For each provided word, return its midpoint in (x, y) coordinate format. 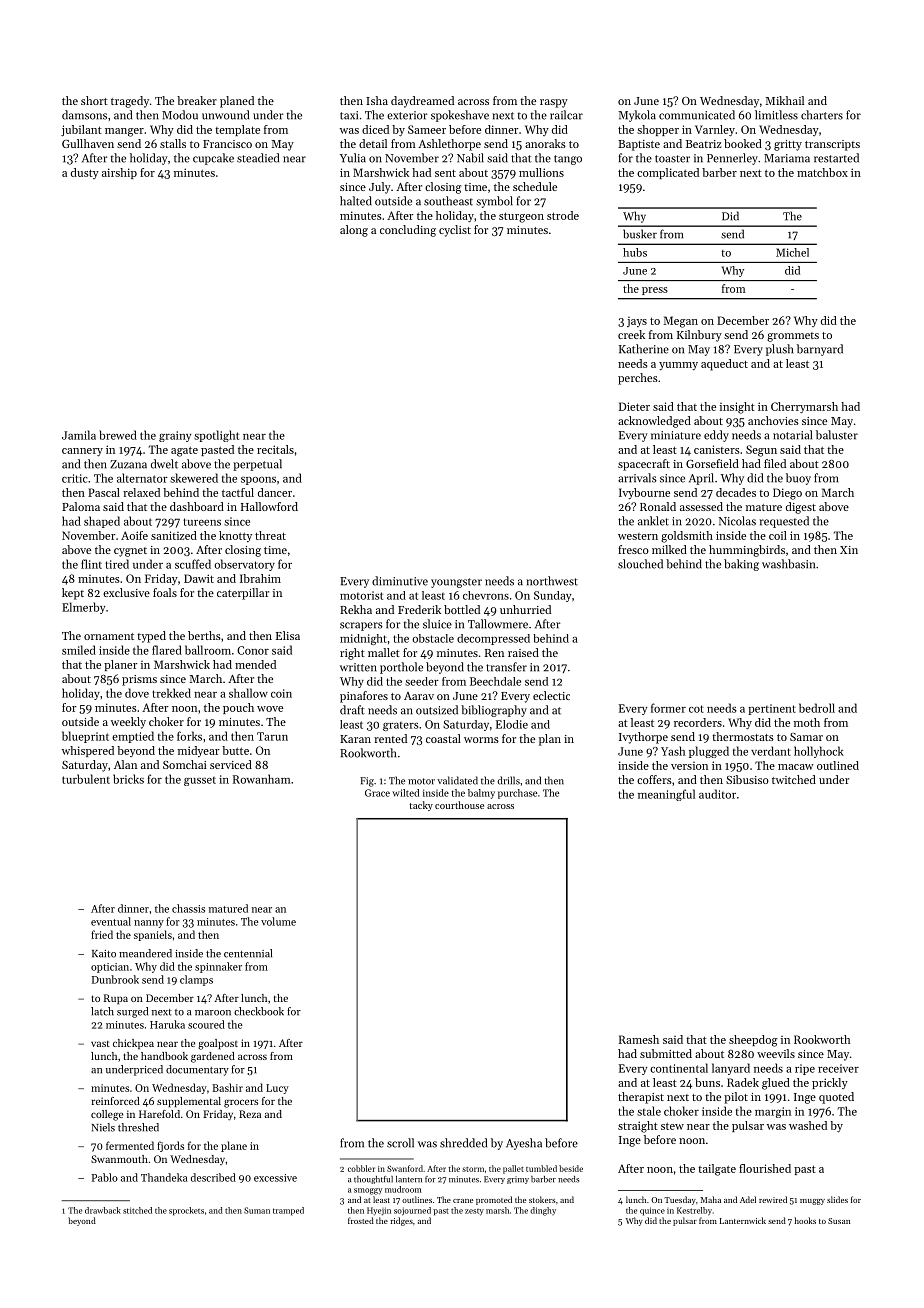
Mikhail (785, 100)
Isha (377, 100)
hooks (805, 1220)
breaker (197, 100)
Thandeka (164, 1177)
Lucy (277, 1089)
